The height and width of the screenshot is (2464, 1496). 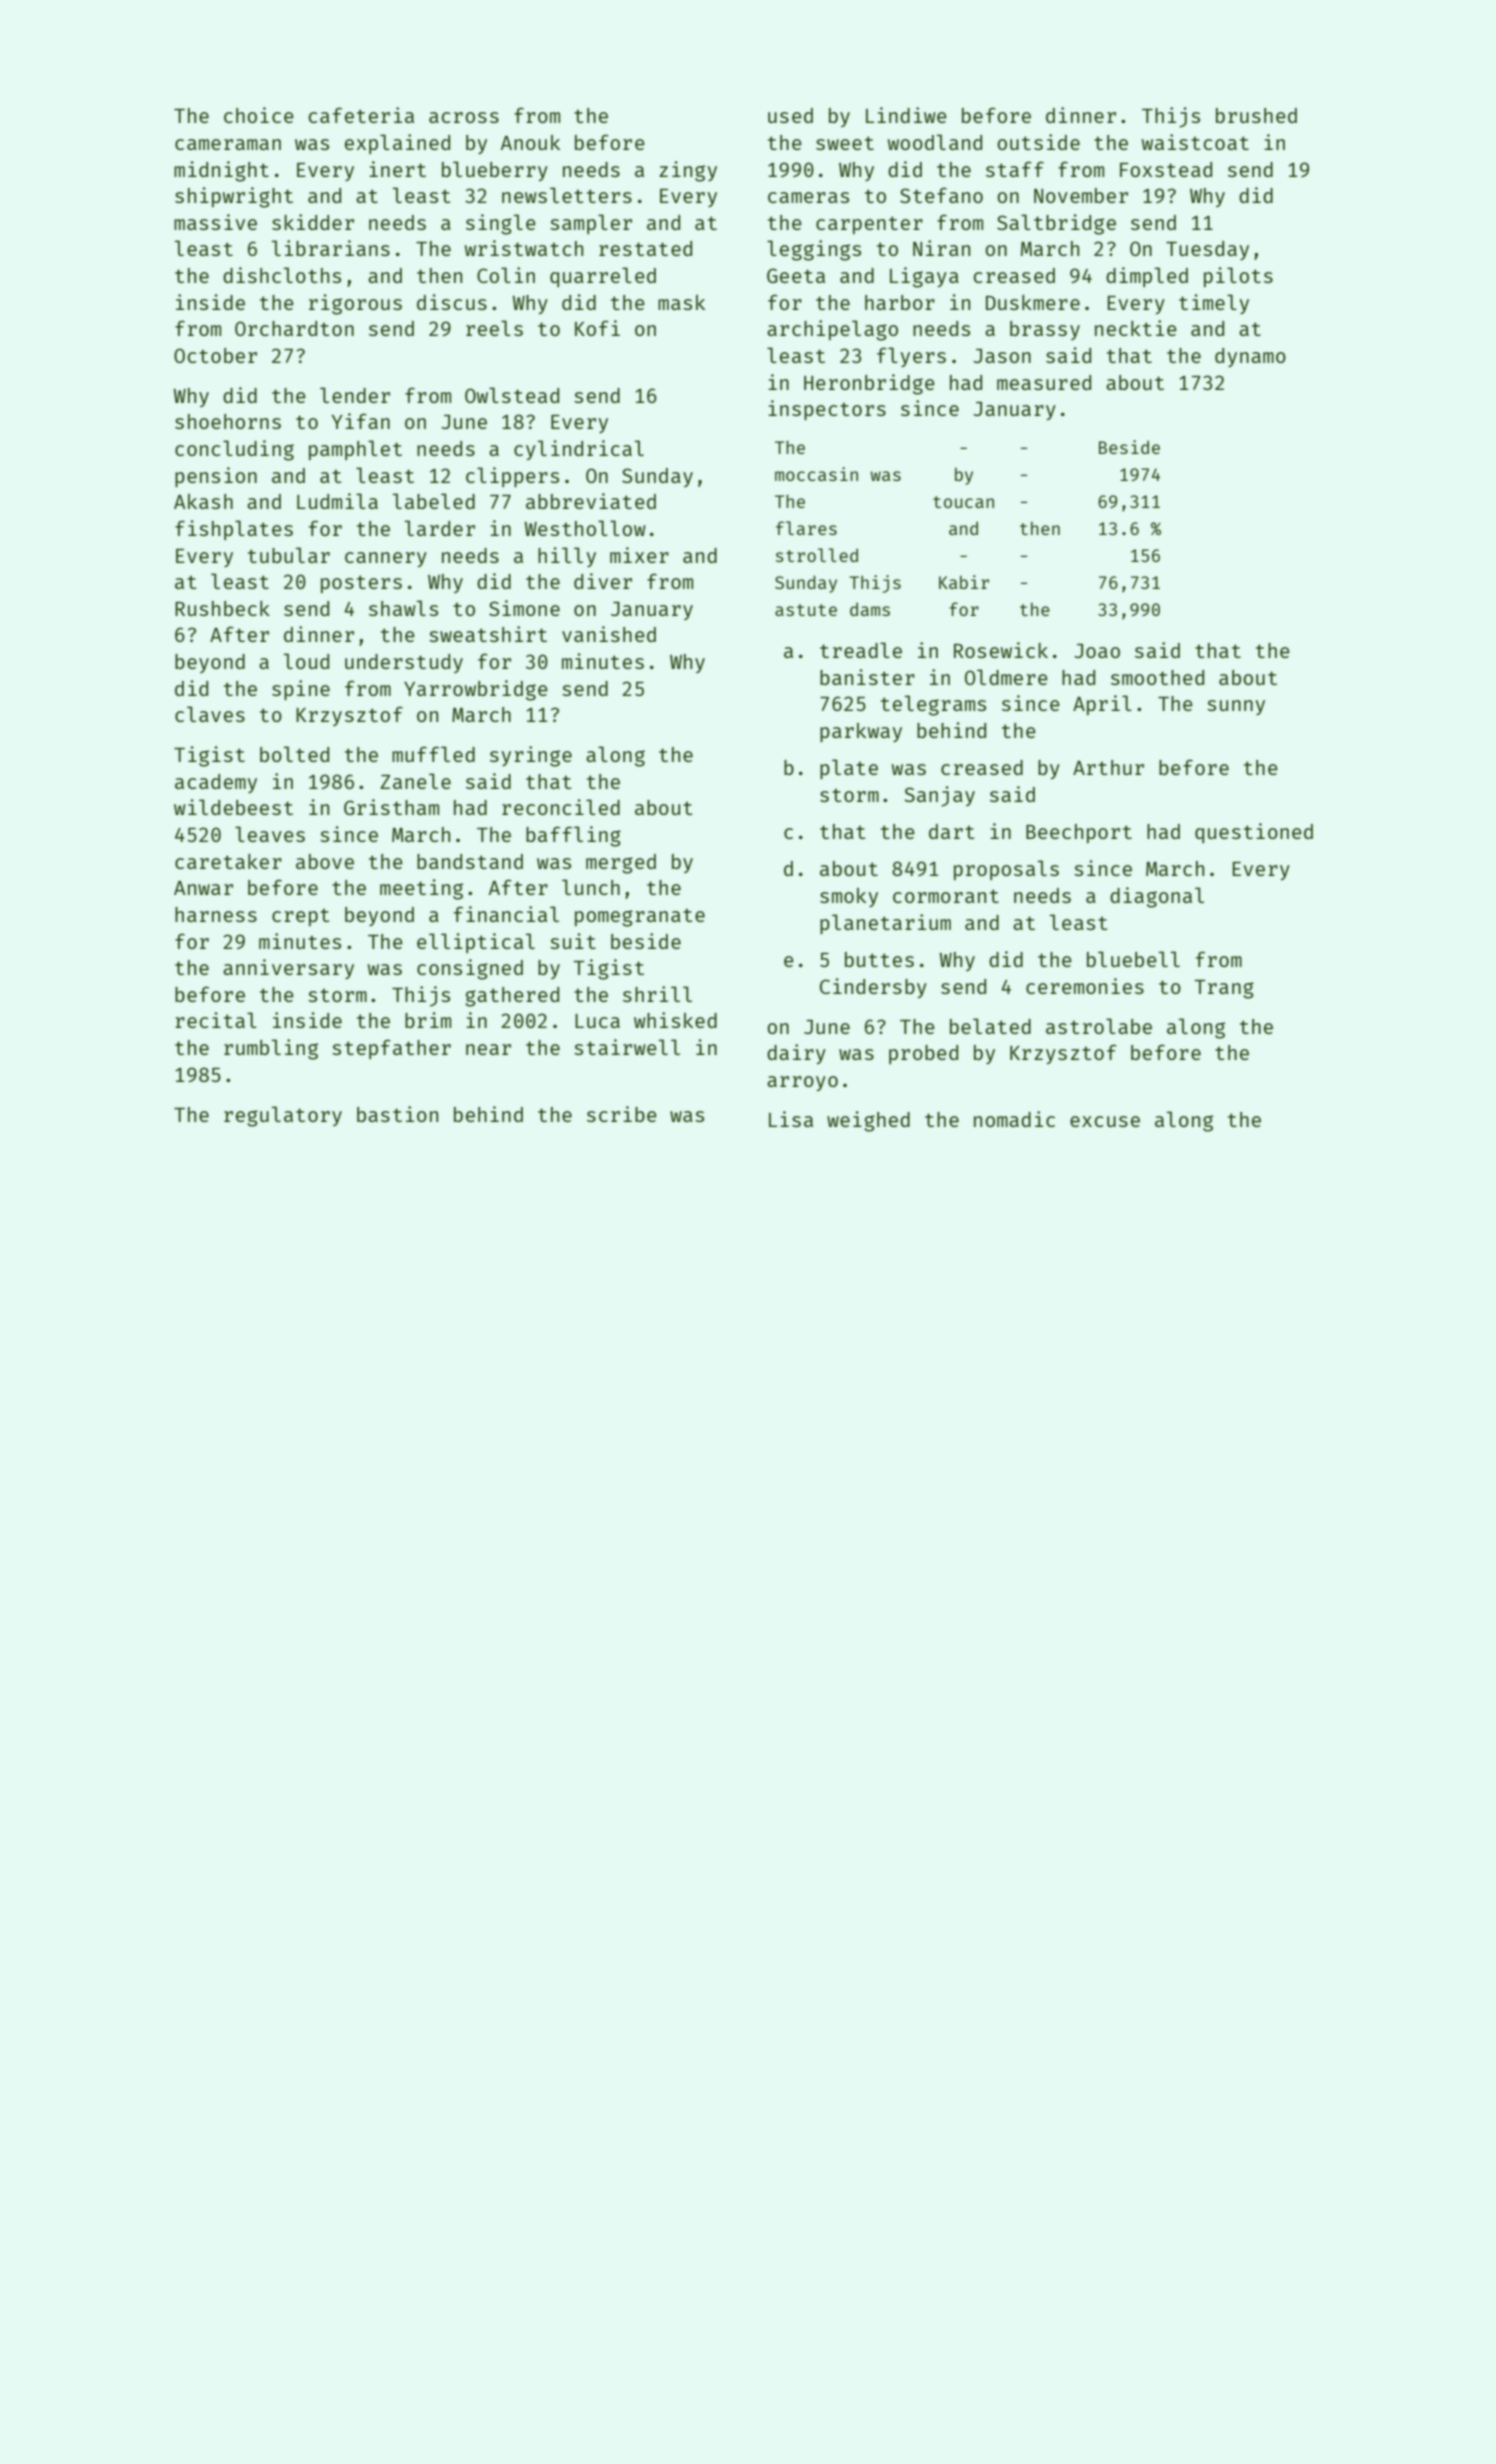 I want to click on outside, so click(x=1038, y=142).
